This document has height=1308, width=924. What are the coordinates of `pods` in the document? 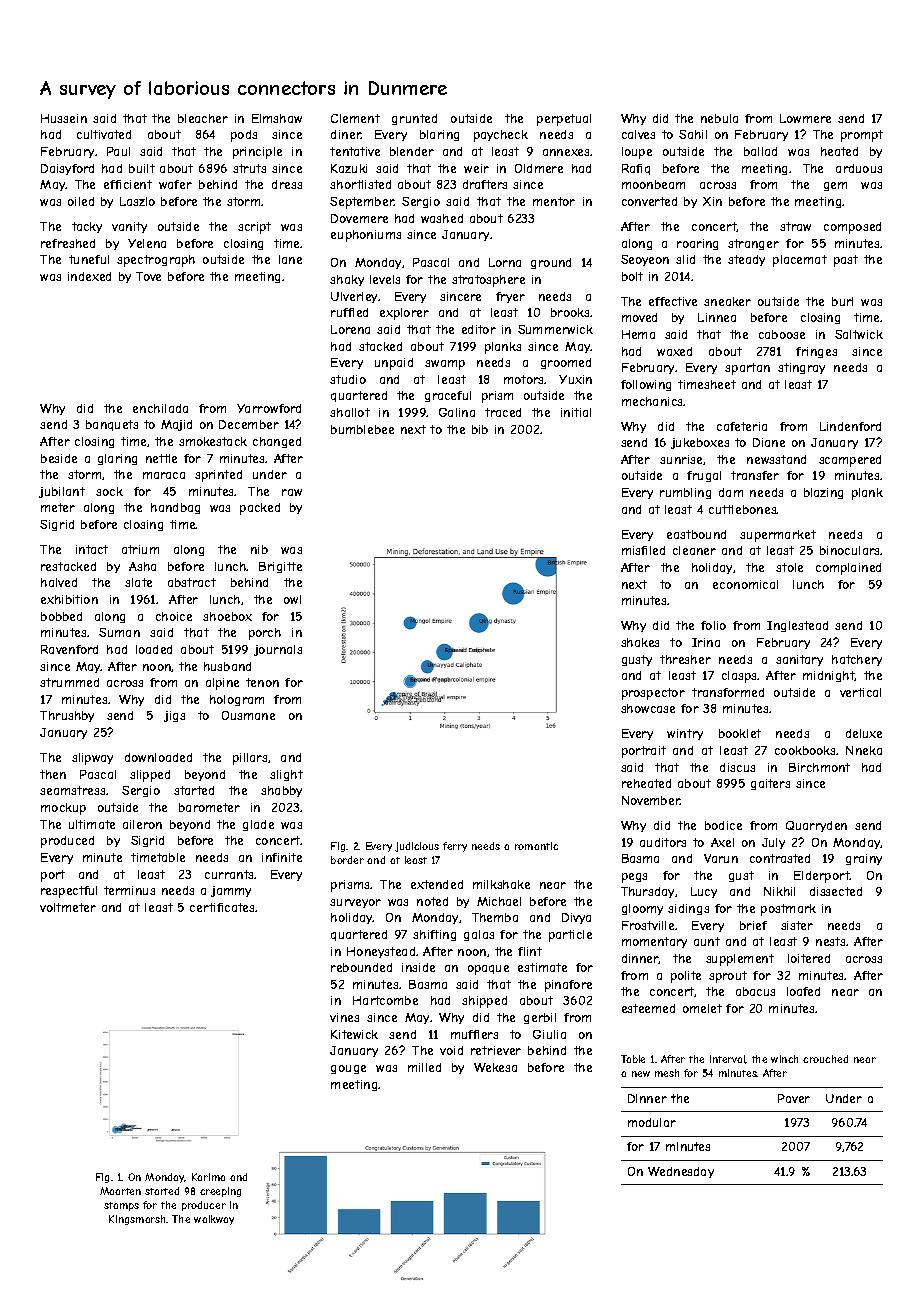 It's located at (244, 136).
